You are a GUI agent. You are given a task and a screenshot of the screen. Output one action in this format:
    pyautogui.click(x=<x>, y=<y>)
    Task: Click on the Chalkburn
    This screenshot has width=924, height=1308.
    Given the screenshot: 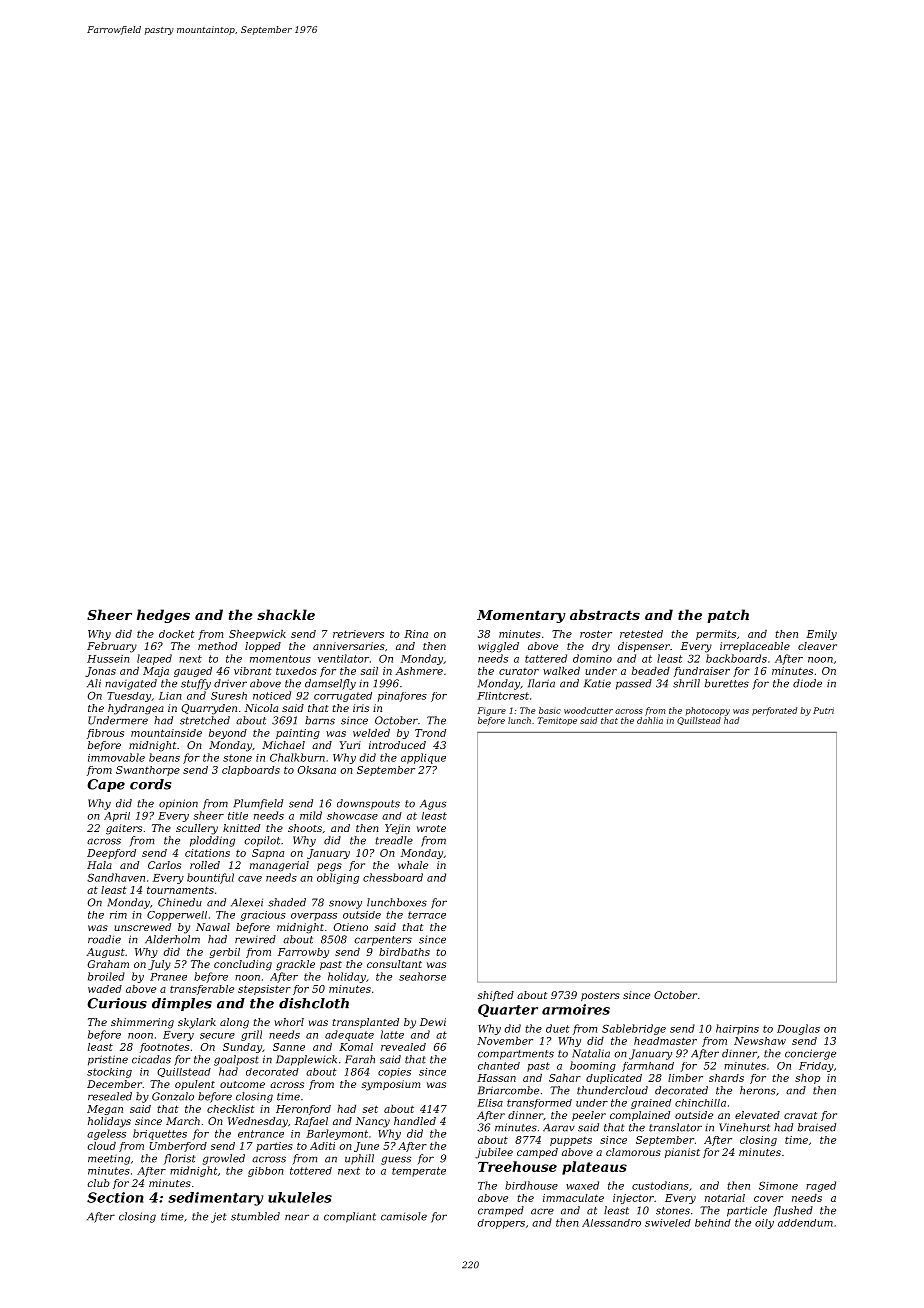 What is the action you would take?
    pyautogui.click(x=297, y=757)
